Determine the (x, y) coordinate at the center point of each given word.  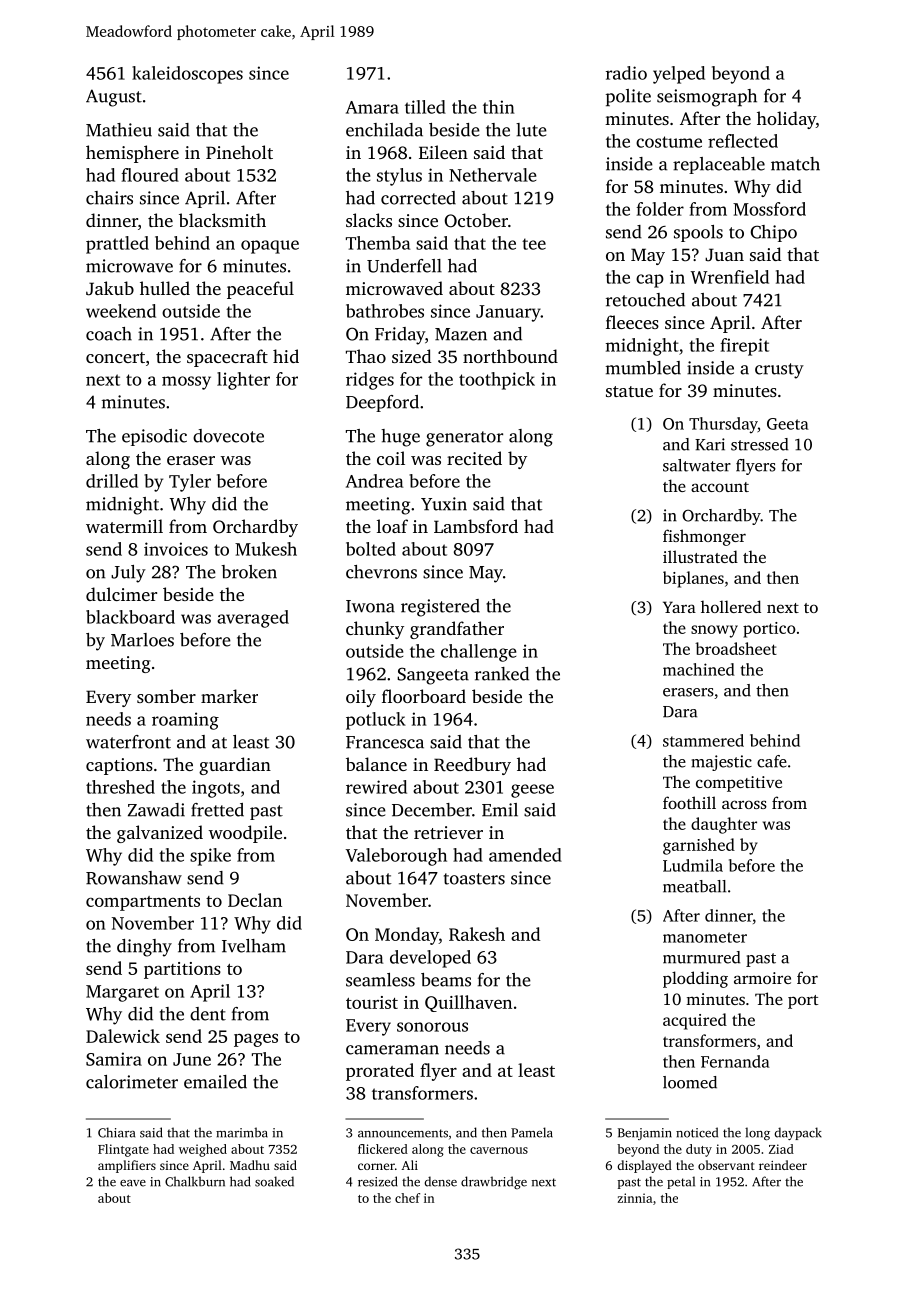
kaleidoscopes (187, 75)
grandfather (457, 630)
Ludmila (693, 865)
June (192, 1059)
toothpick (497, 381)
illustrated (700, 556)
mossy (186, 383)
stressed (759, 444)
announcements (403, 1133)
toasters (474, 879)
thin (498, 107)
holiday (786, 120)
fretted (217, 810)
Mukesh (266, 549)
